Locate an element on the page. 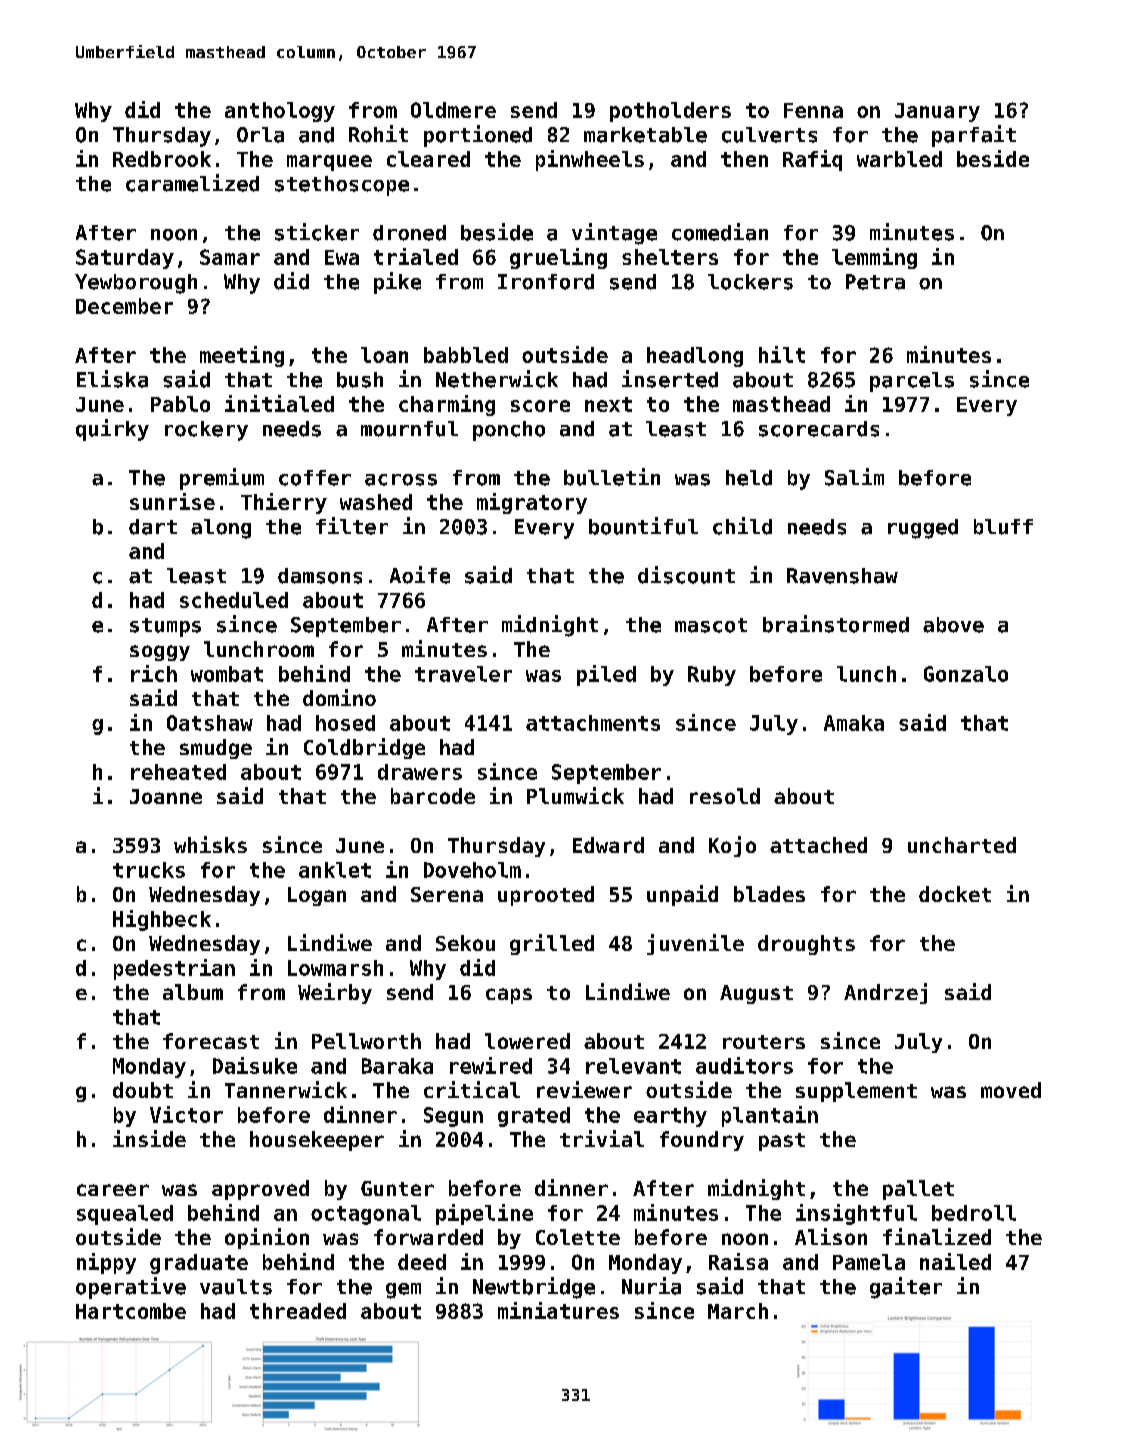 This document has height=1450, width=1121. along is located at coordinates (221, 529).
